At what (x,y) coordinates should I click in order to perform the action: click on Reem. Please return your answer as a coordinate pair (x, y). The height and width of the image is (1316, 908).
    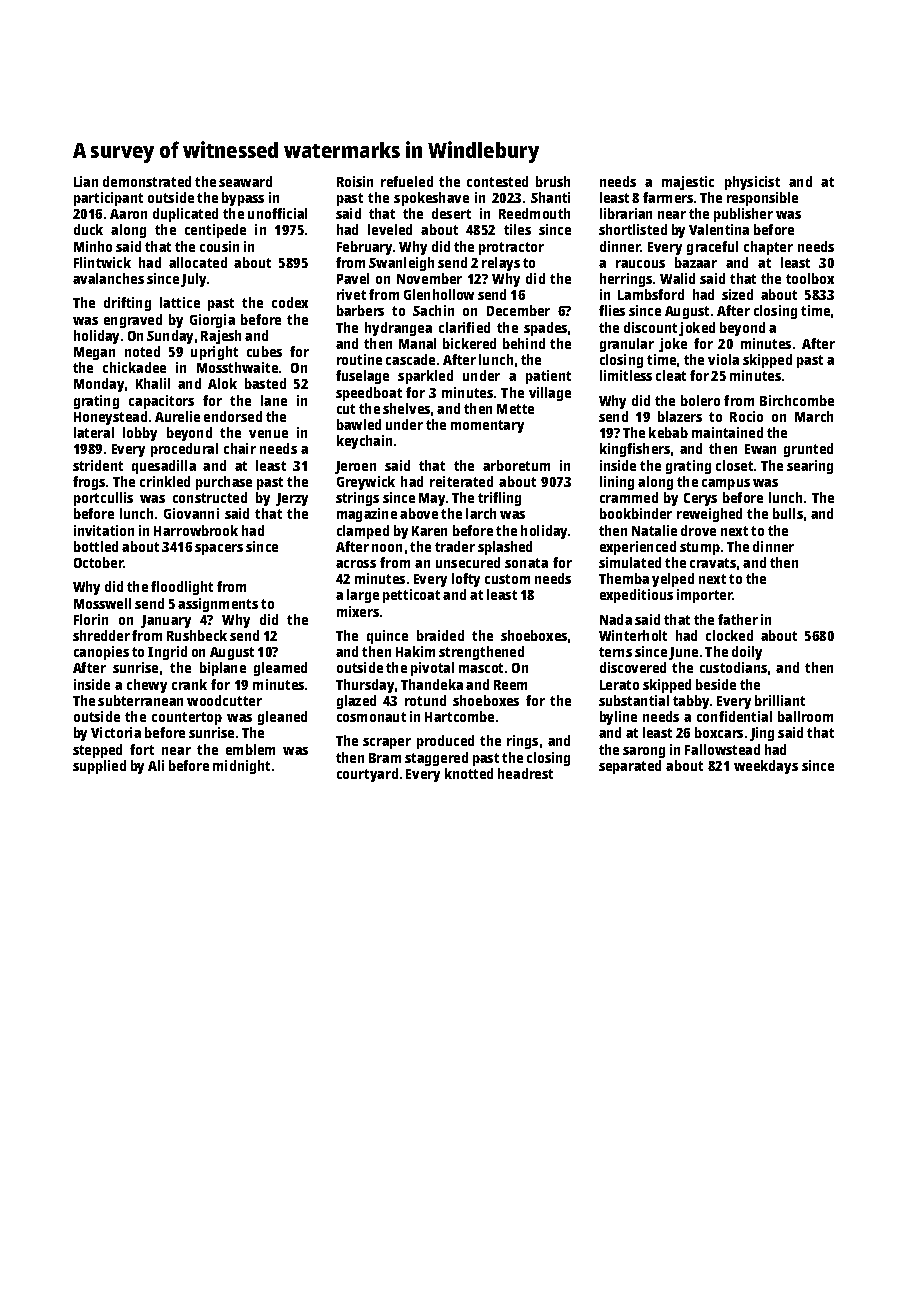
    Looking at the image, I should click on (510, 685).
